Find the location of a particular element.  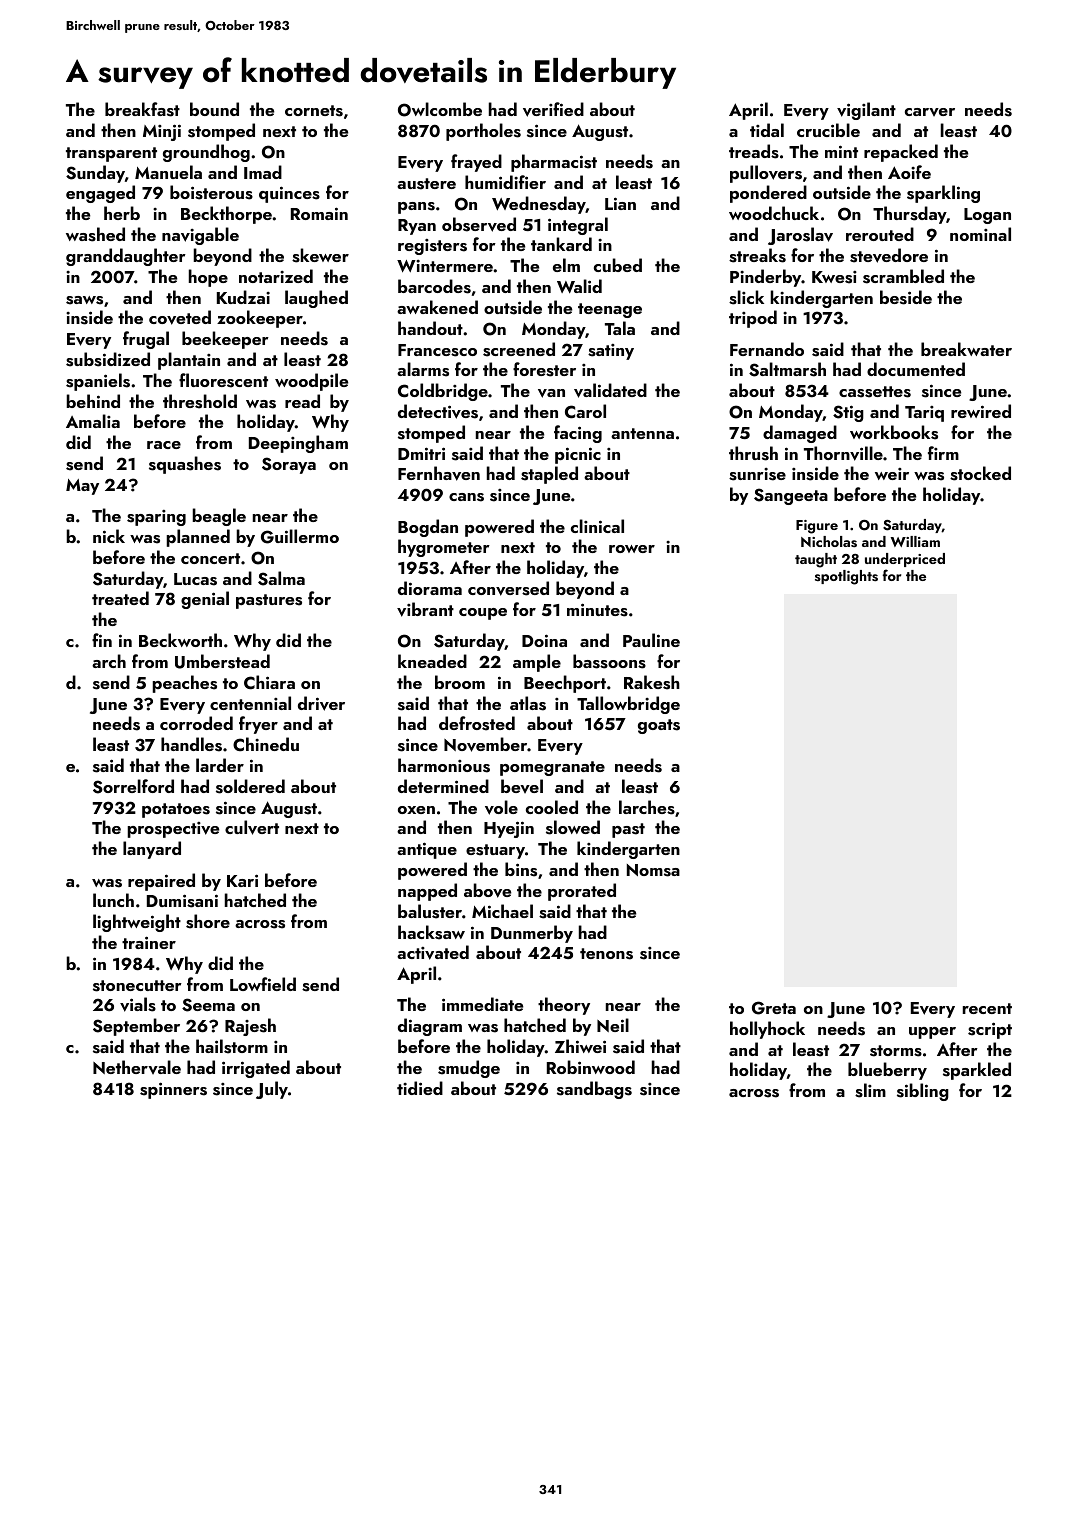

sibling is located at coordinates (923, 1092).
